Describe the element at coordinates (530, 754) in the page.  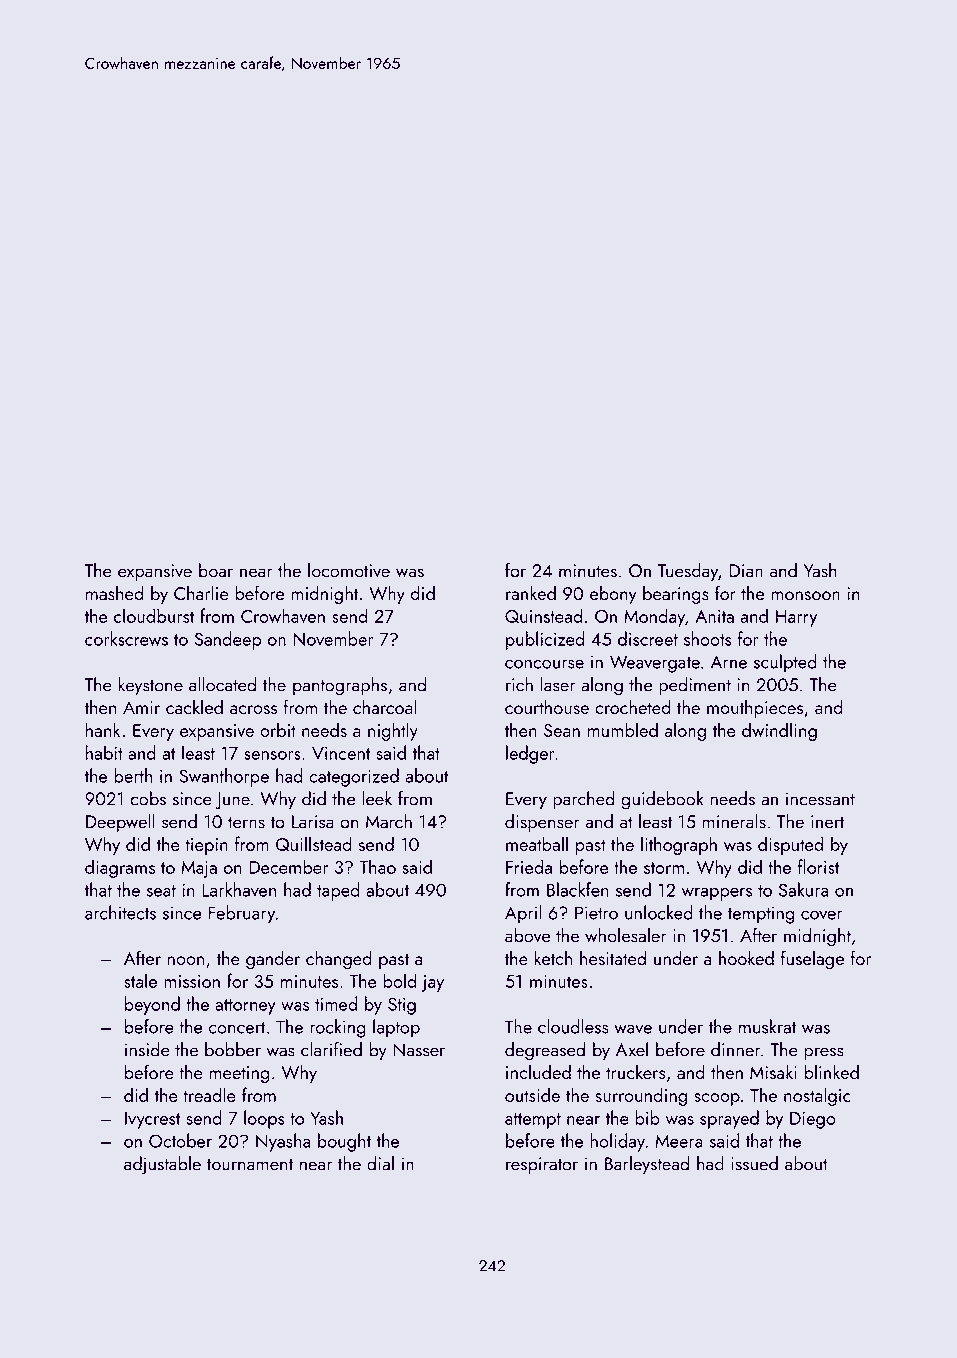
I see `ledger` at that location.
